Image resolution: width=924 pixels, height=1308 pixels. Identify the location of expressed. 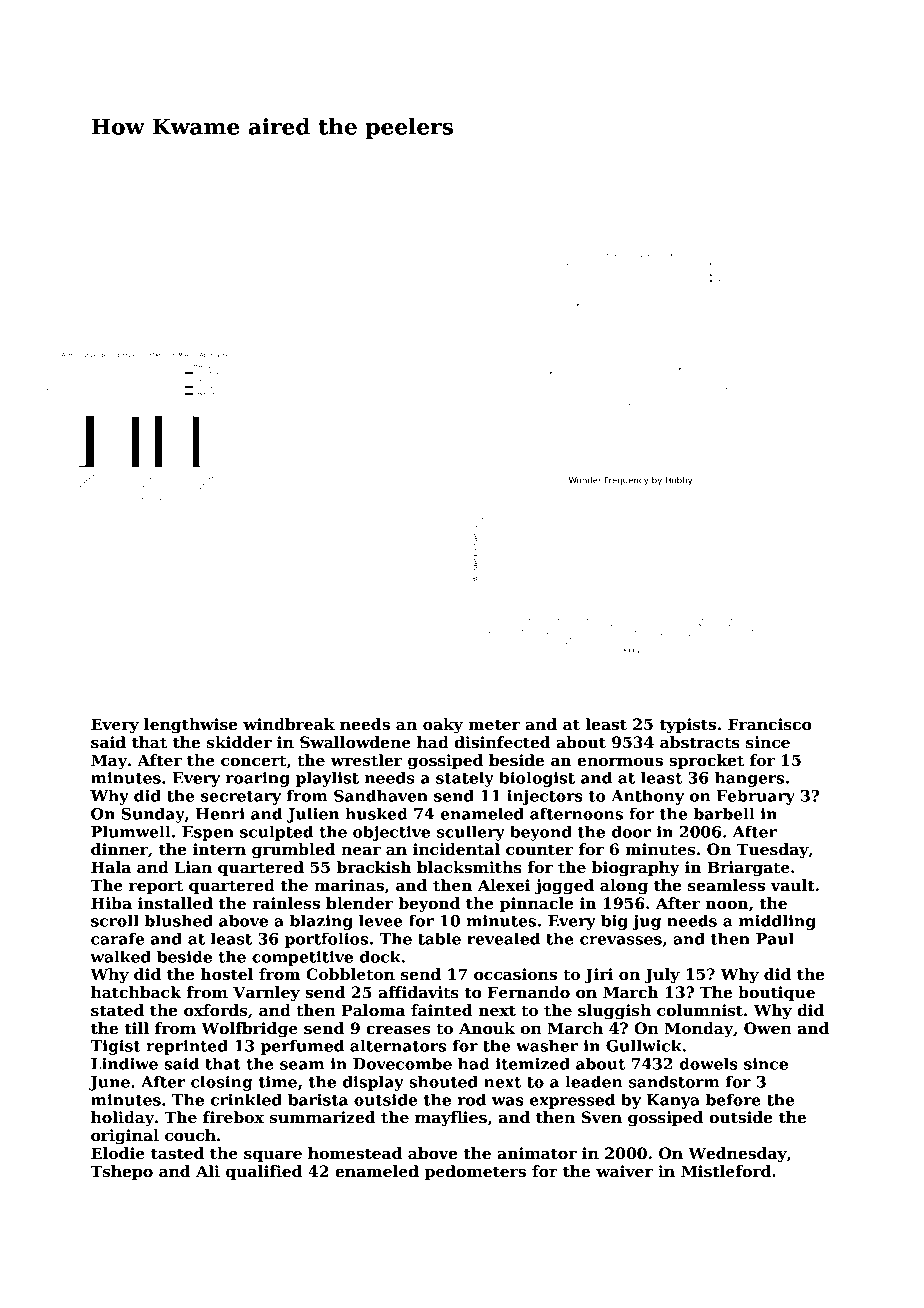
(572, 1101).
